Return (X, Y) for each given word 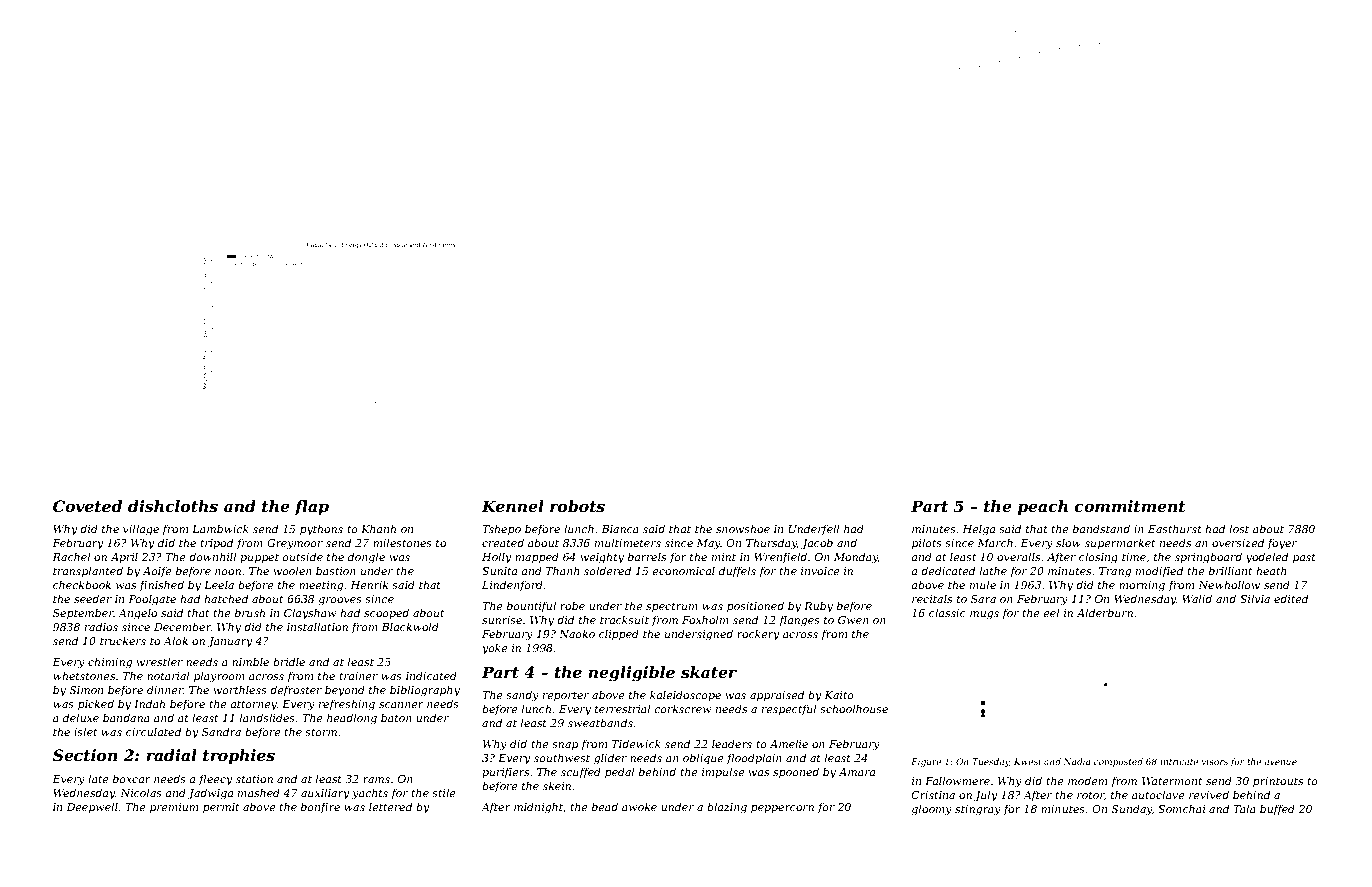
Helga (978, 530)
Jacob (817, 544)
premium (174, 808)
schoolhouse (854, 708)
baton (396, 717)
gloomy (931, 810)
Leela (219, 584)
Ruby (818, 607)
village (141, 530)
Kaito (839, 695)
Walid (1197, 598)
